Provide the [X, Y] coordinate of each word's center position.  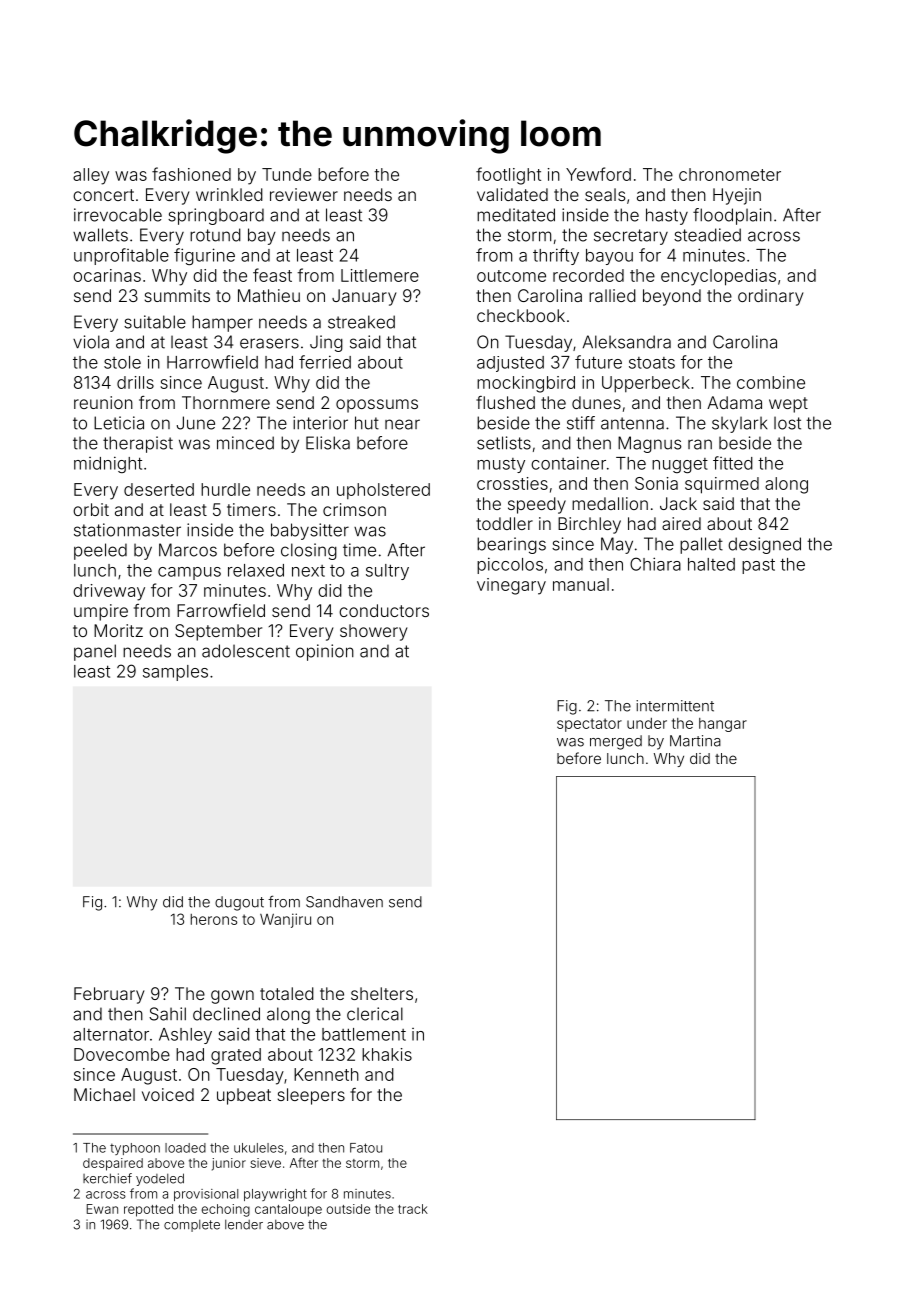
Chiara [655, 564]
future [598, 362]
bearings [511, 545]
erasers [269, 343]
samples [175, 673]
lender [244, 1225]
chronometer [730, 174]
